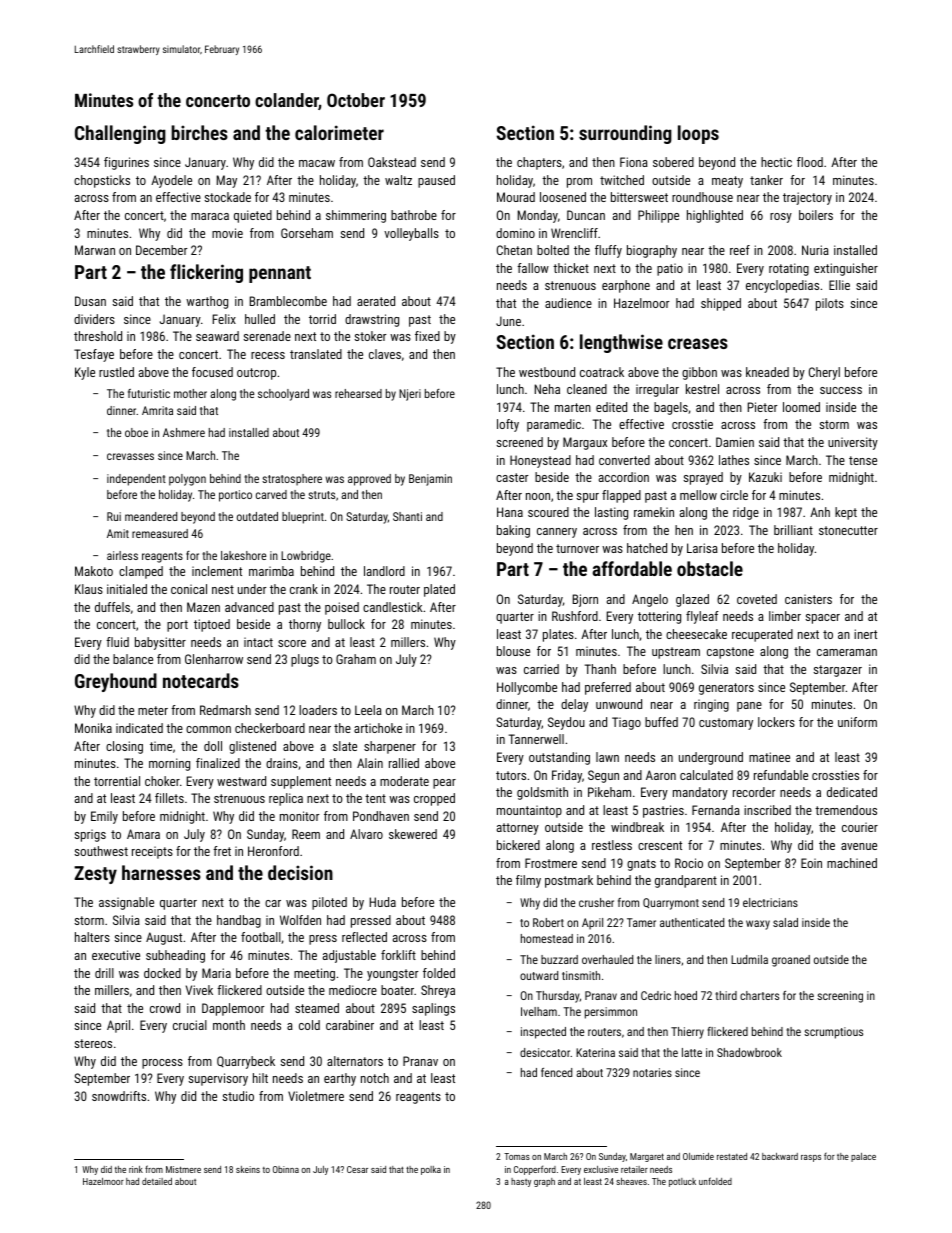 The image size is (952, 1233). I want to click on May, so click(227, 181).
